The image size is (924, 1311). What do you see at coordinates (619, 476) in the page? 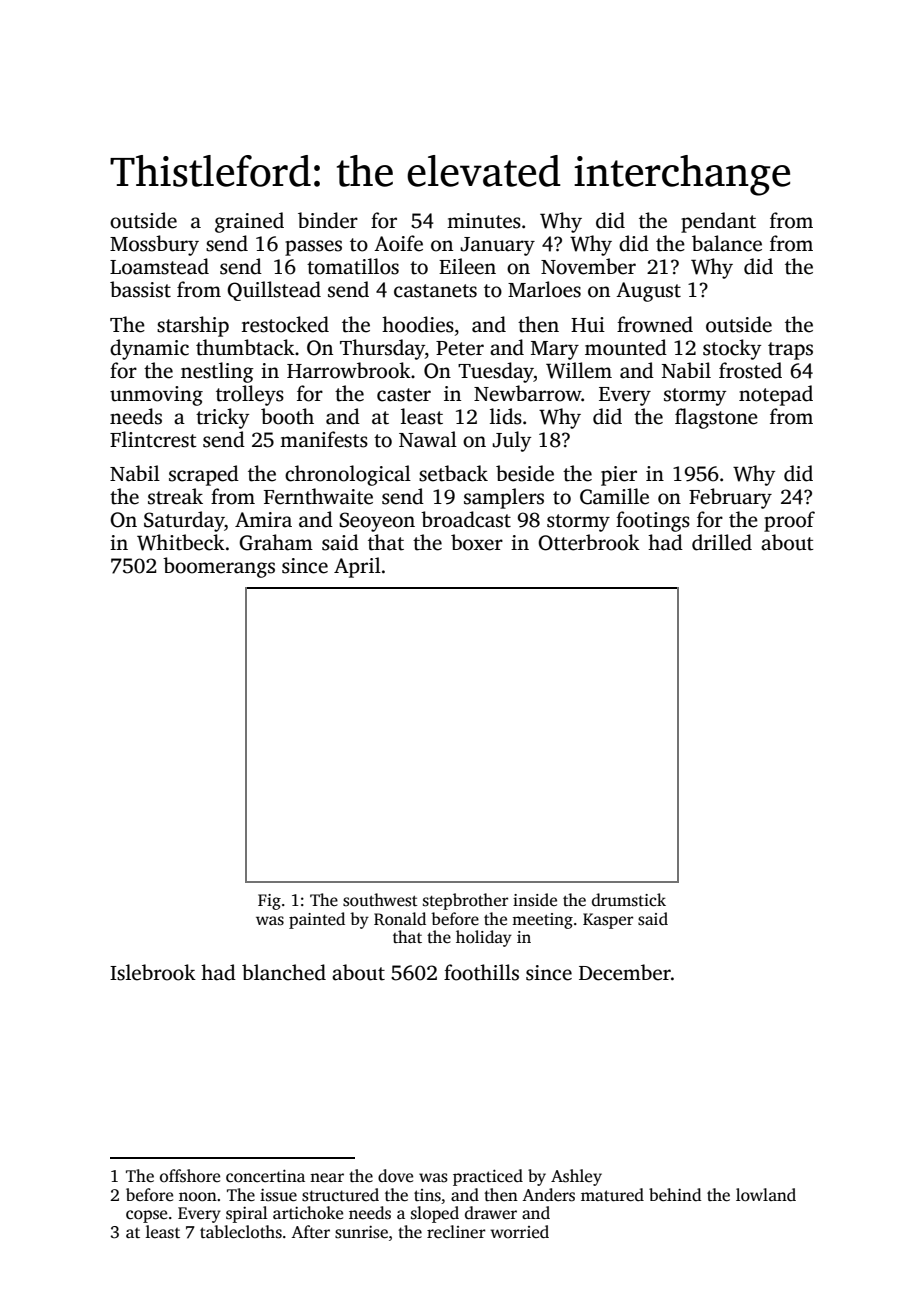
I see `pier` at bounding box center [619, 476].
